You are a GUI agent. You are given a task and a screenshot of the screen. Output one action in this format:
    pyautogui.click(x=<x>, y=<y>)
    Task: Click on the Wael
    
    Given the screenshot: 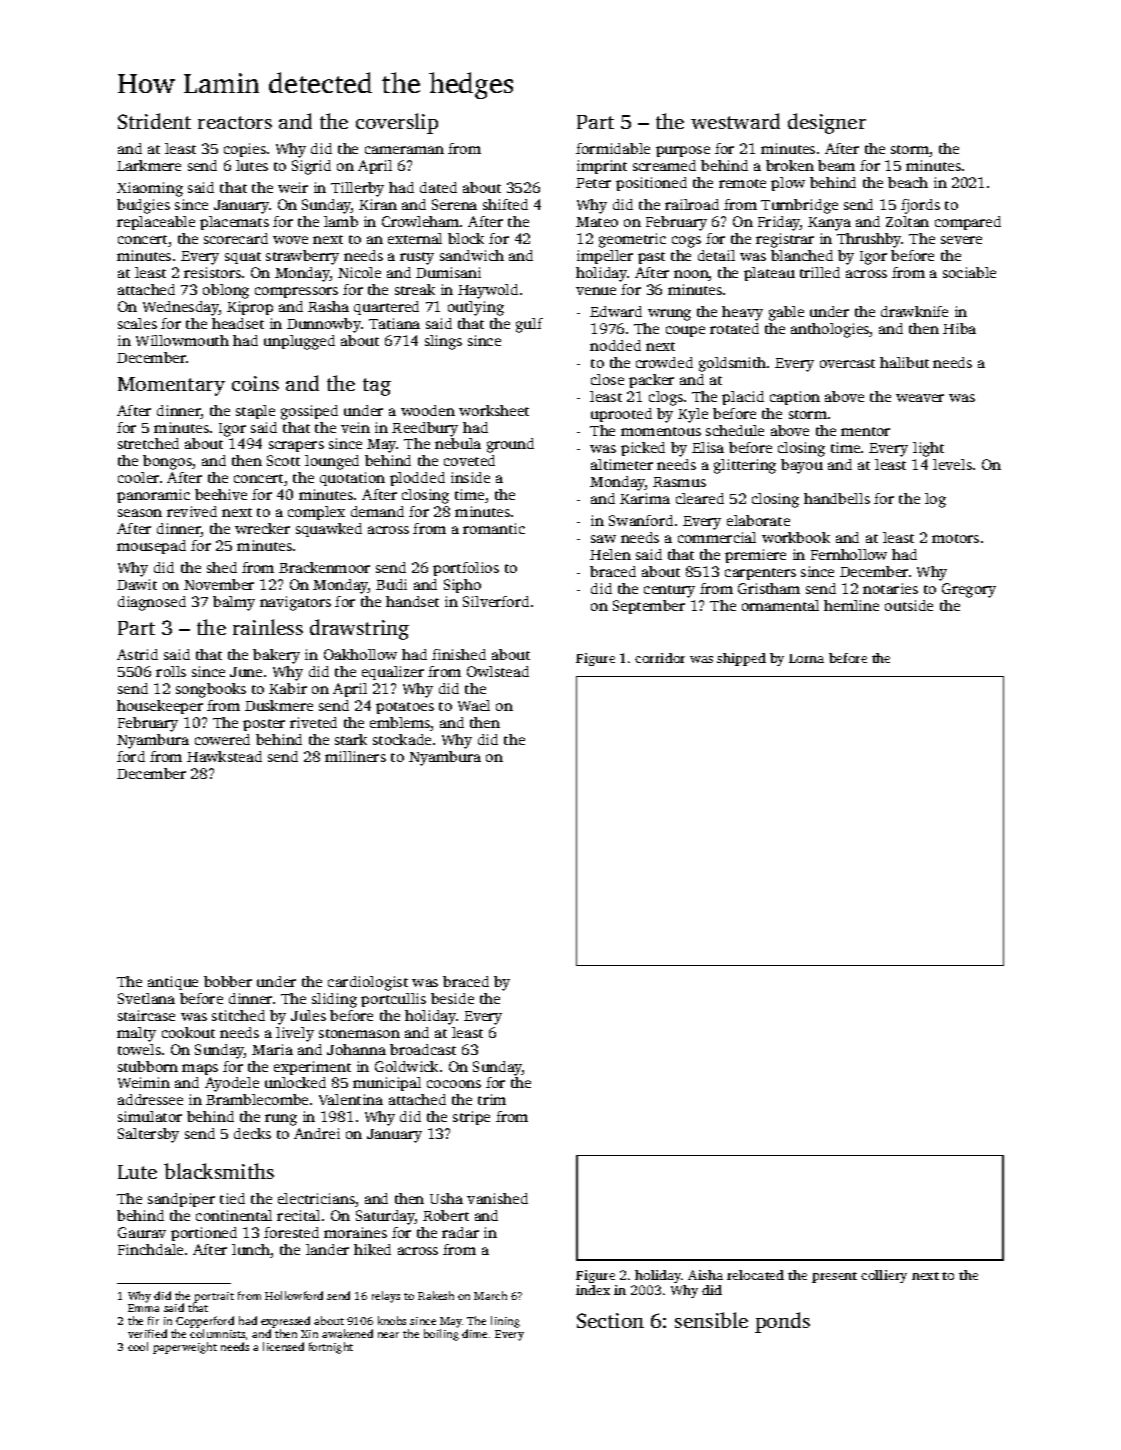 What is the action you would take?
    pyautogui.click(x=474, y=705)
